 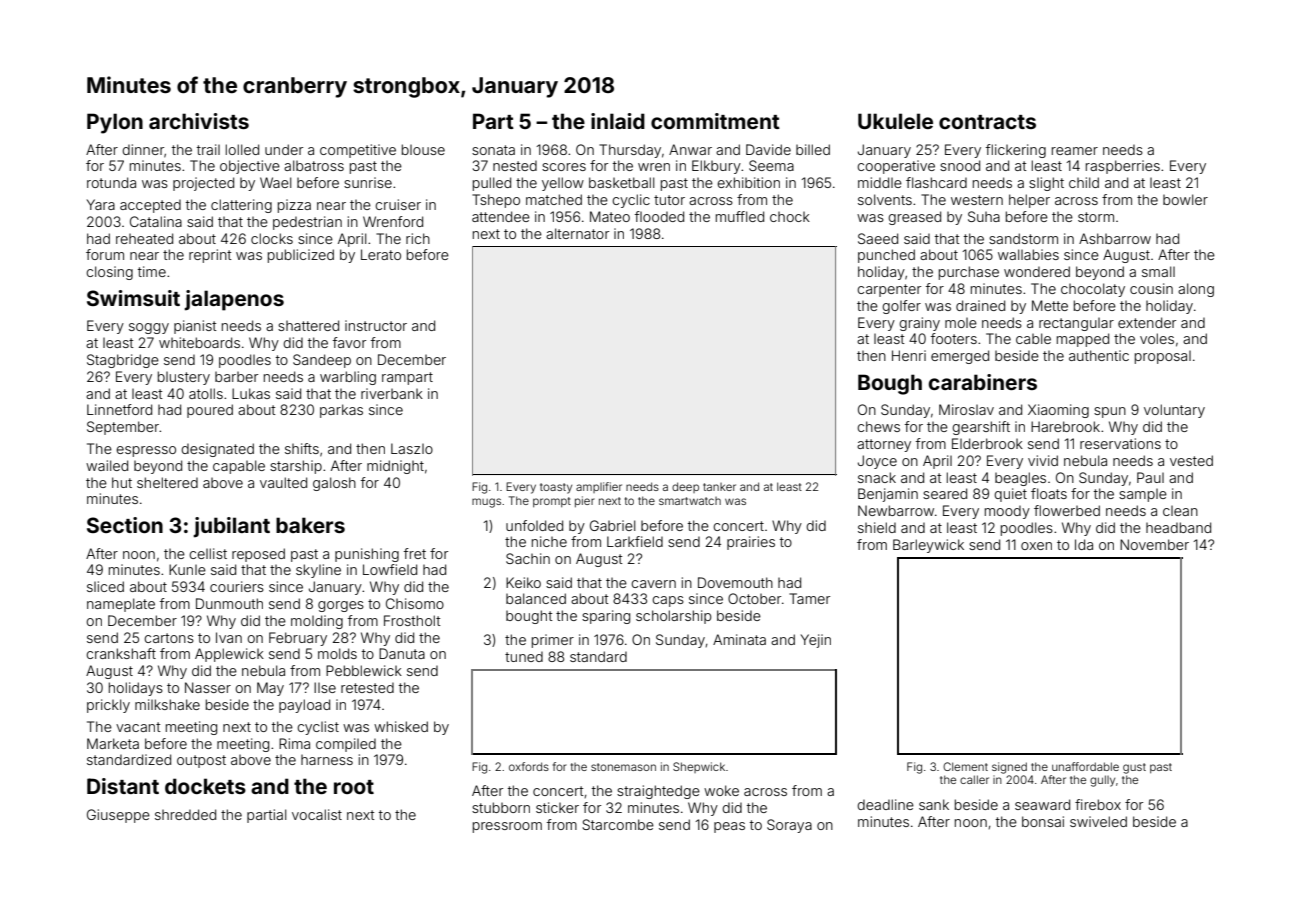 I want to click on clattering, so click(x=241, y=206).
